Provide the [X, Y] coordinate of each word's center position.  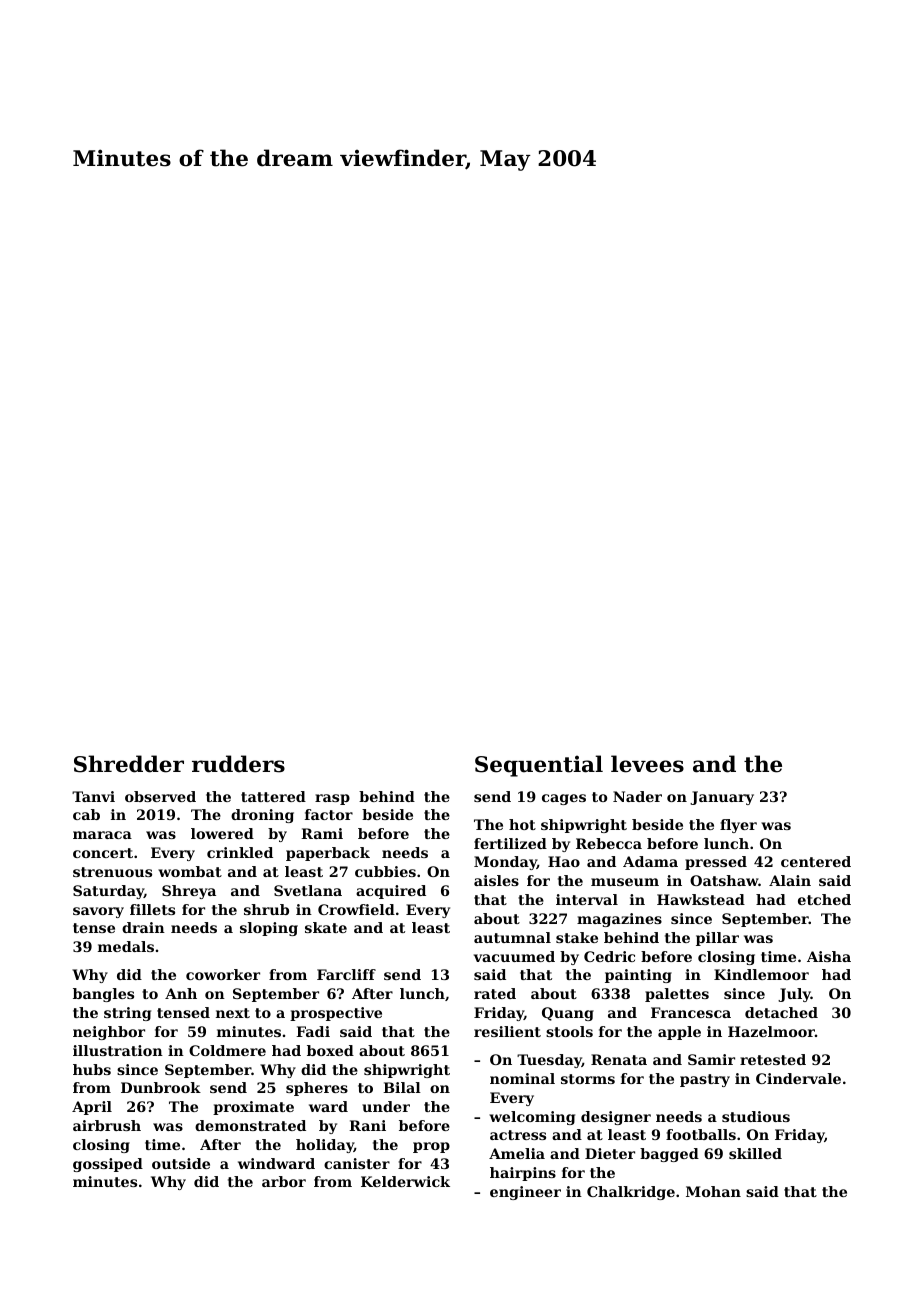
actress [518, 1135]
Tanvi [93, 796]
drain [143, 927]
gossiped [108, 1165]
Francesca [691, 1012]
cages [564, 799]
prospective [336, 1014]
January [722, 798]
